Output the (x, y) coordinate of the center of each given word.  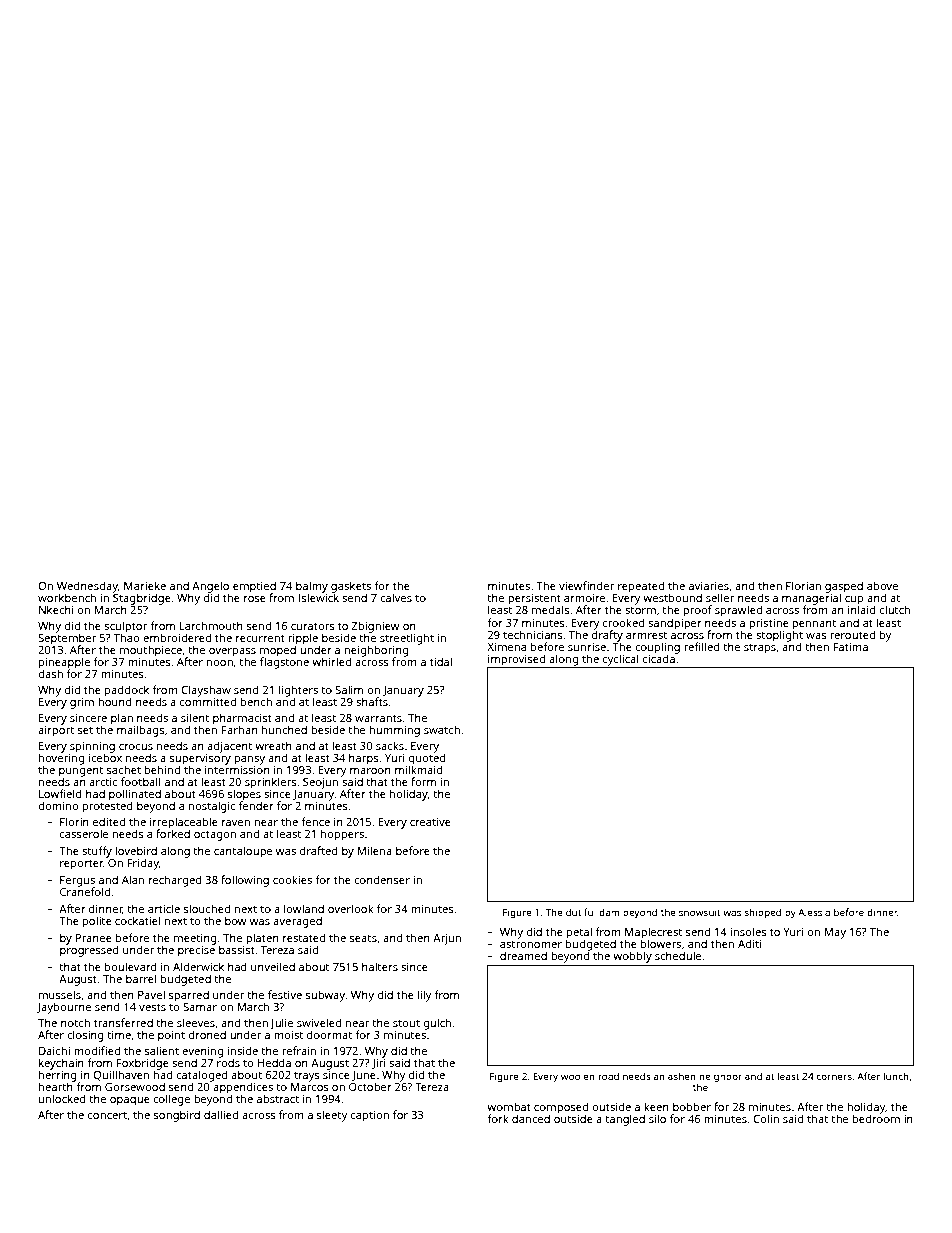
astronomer (531, 944)
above (882, 585)
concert (107, 1115)
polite (97, 922)
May (835, 933)
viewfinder (586, 585)
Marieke (145, 585)
